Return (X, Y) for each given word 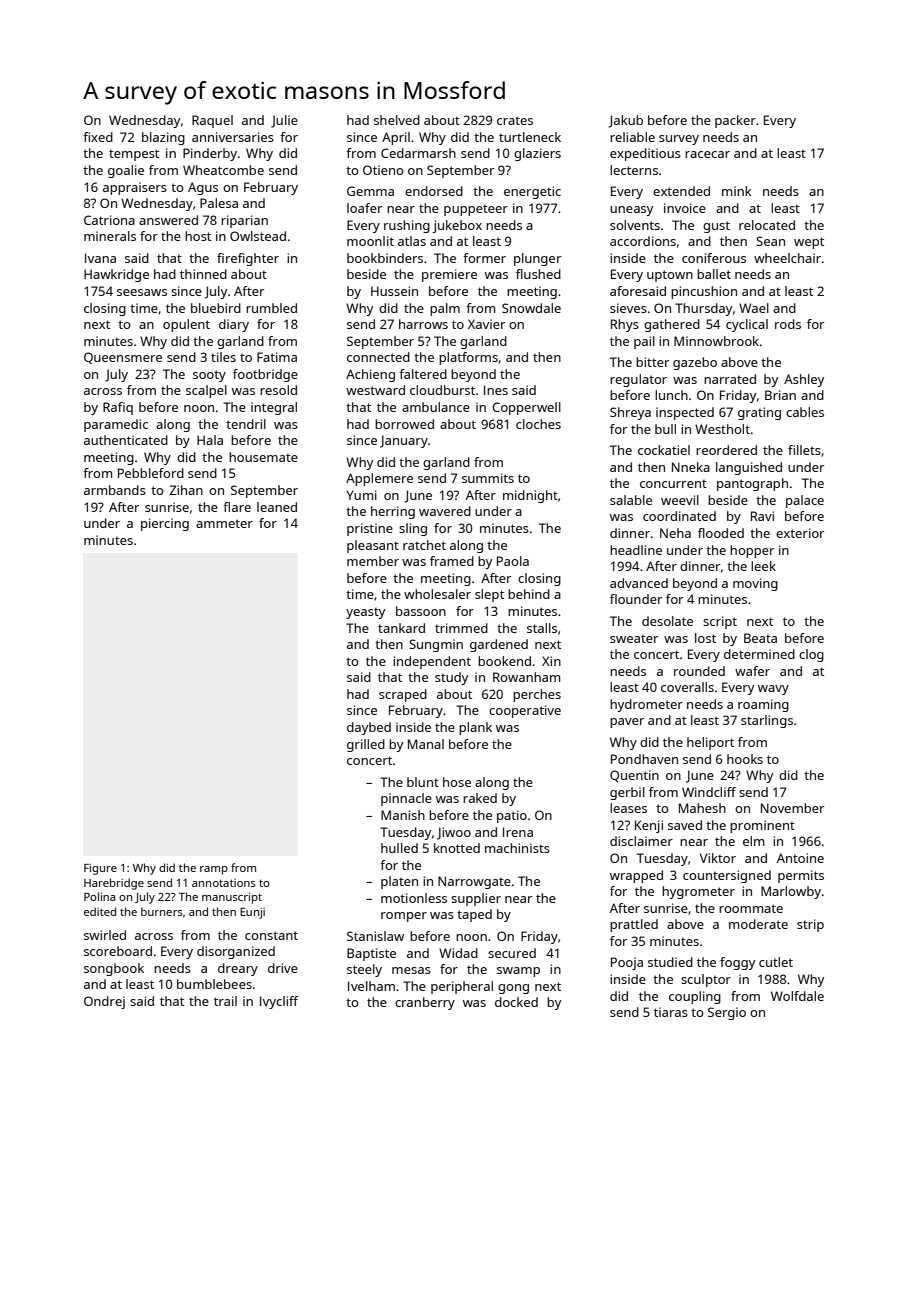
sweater (634, 639)
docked (516, 1002)
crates (515, 120)
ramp (214, 870)
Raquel (212, 121)
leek (763, 566)
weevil (680, 500)
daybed (369, 728)
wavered (445, 511)
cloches (538, 424)
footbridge (265, 375)
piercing (165, 524)
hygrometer (698, 892)
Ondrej (104, 1002)
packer (735, 121)
